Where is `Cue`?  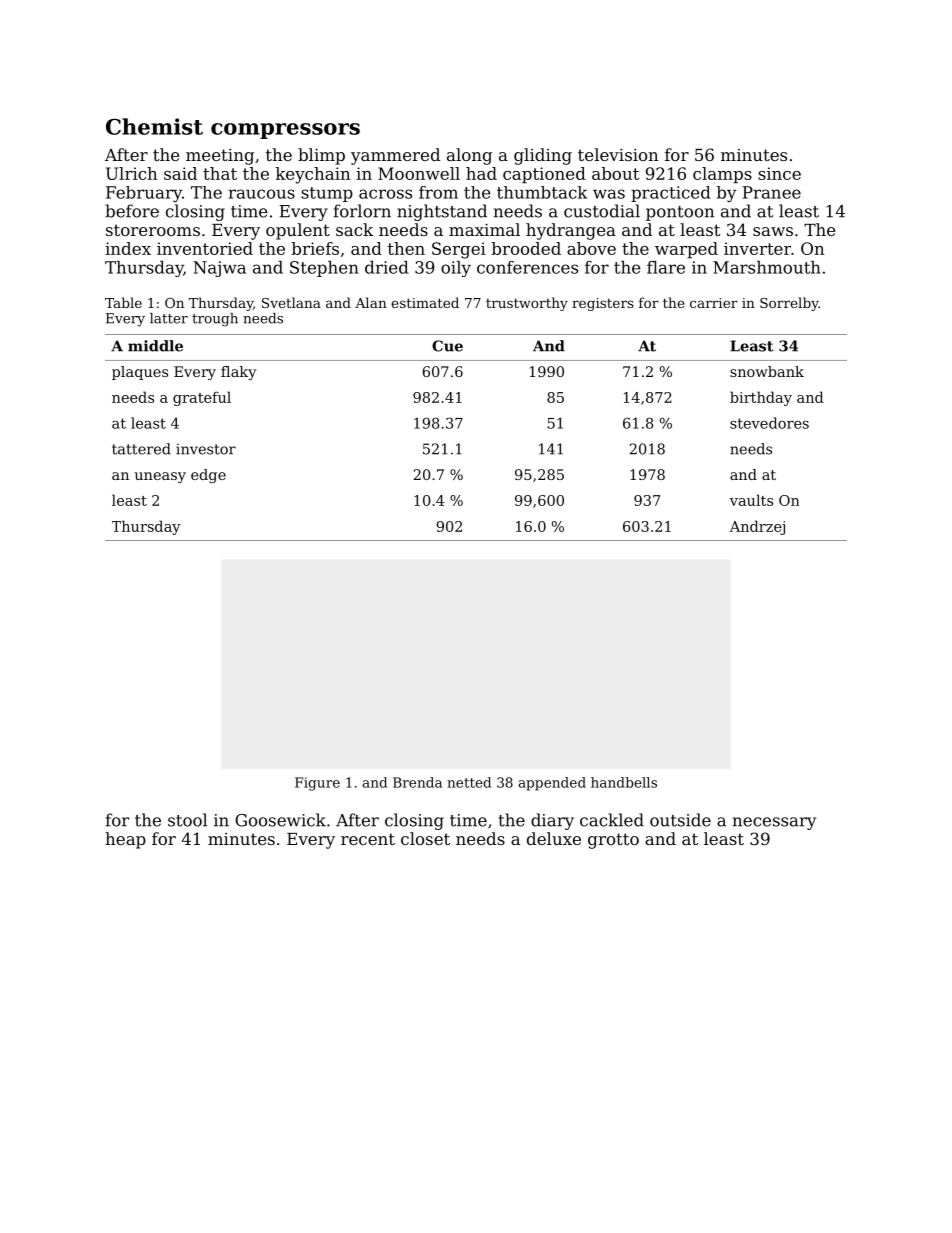
Cue is located at coordinates (447, 346).
